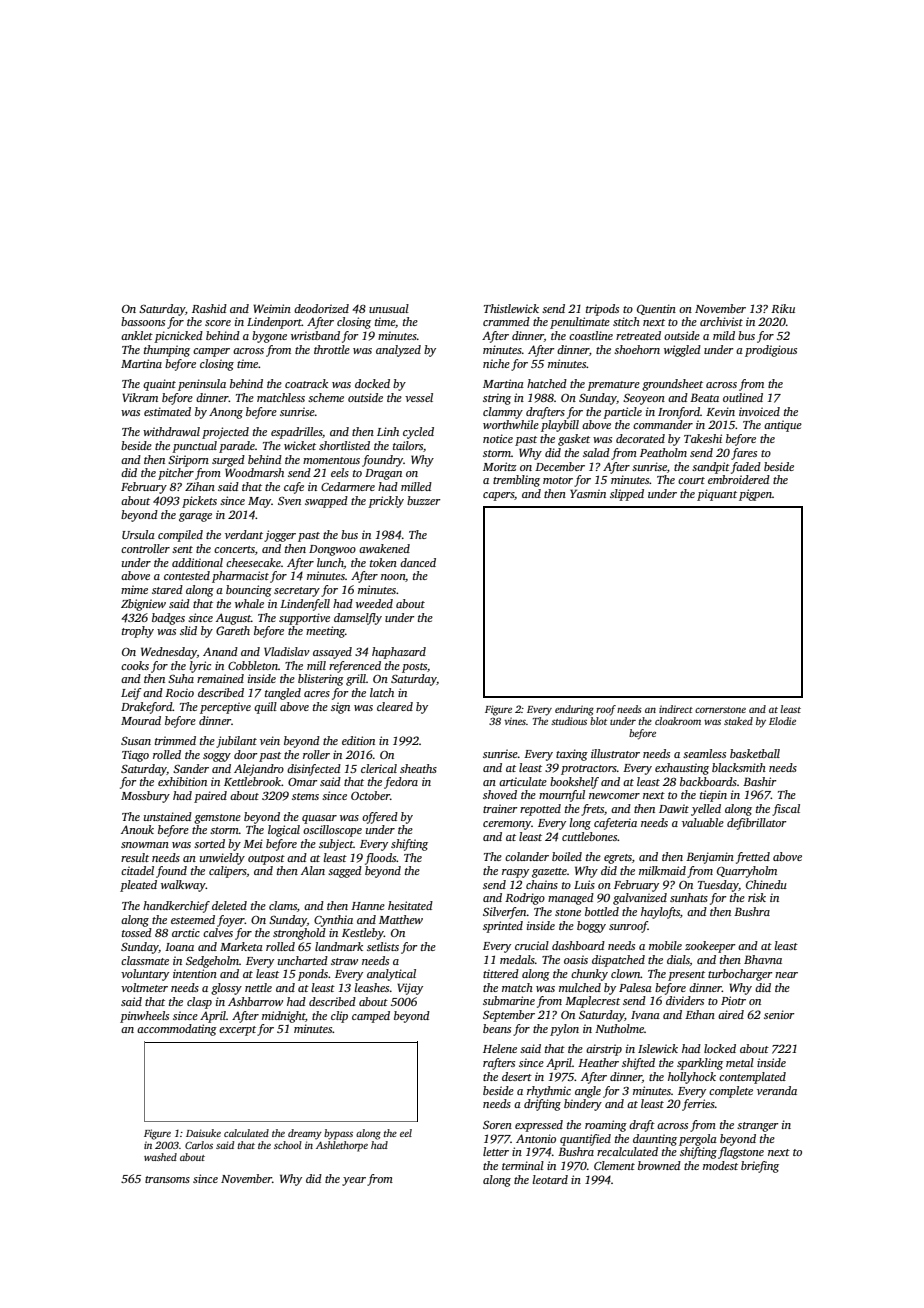  What do you see at coordinates (755, 495) in the screenshot?
I see `pigpen` at bounding box center [755, 495].
